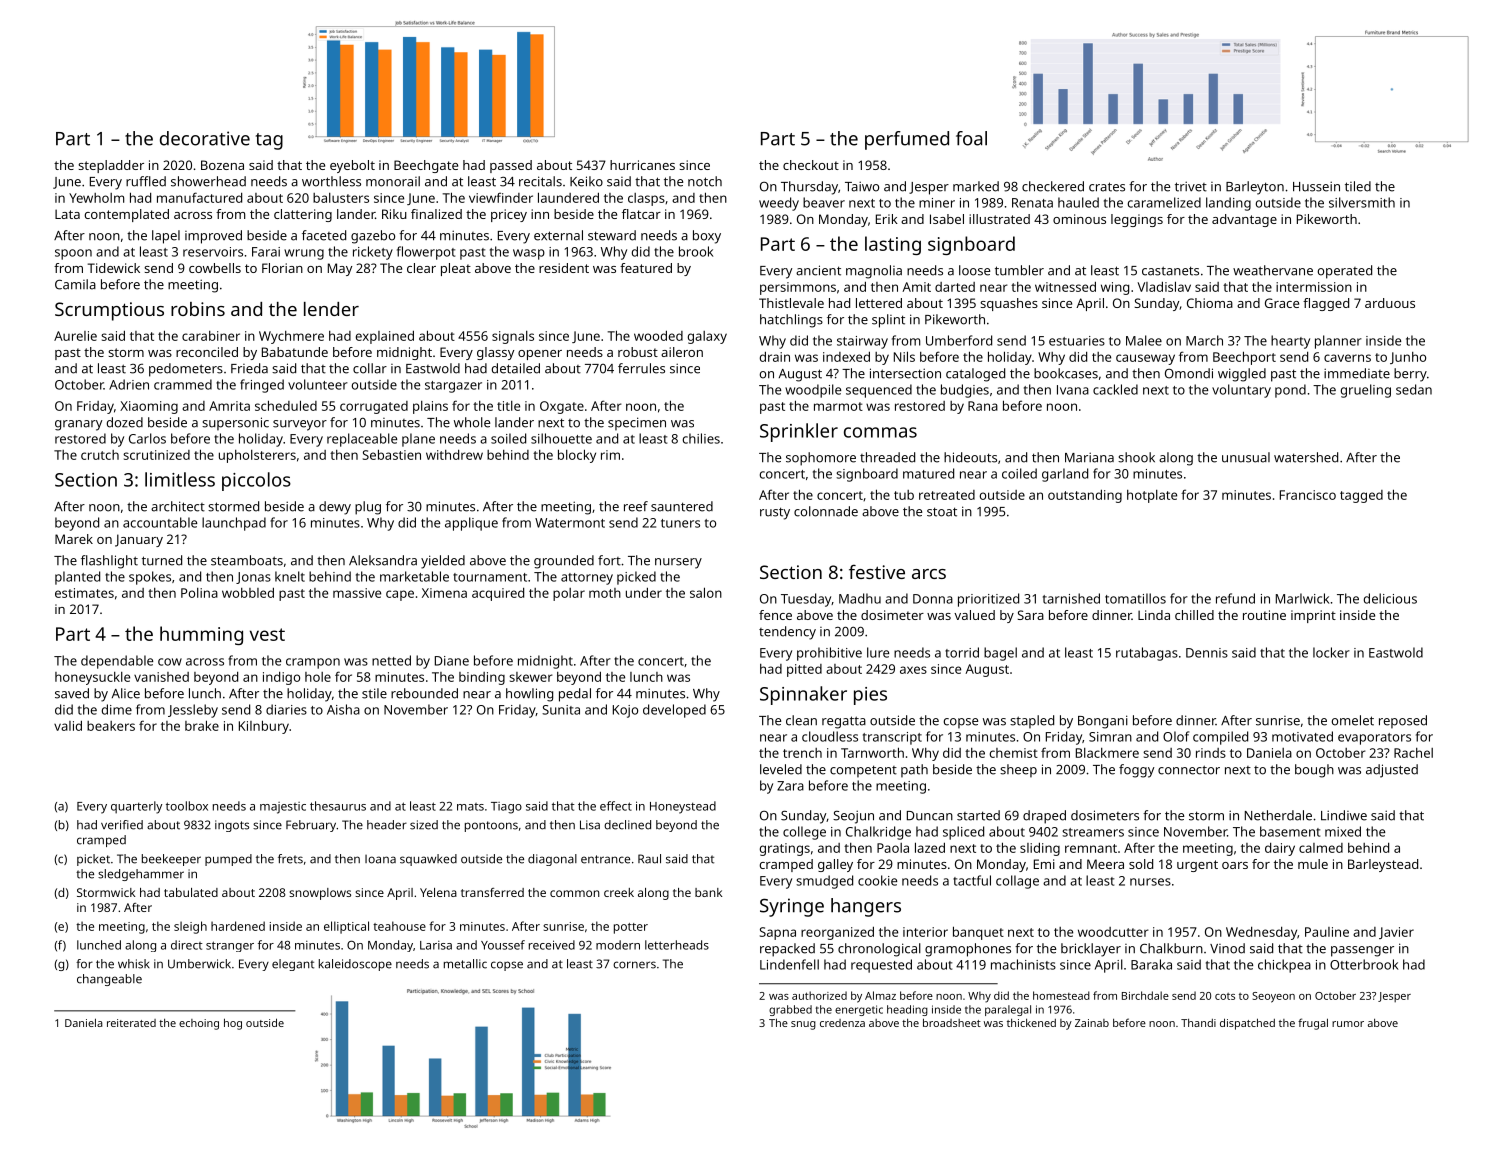  What do you see at coordinates (233, 1024) in the screenshot?
I see `hog` at bounding box center [233, 1024].
